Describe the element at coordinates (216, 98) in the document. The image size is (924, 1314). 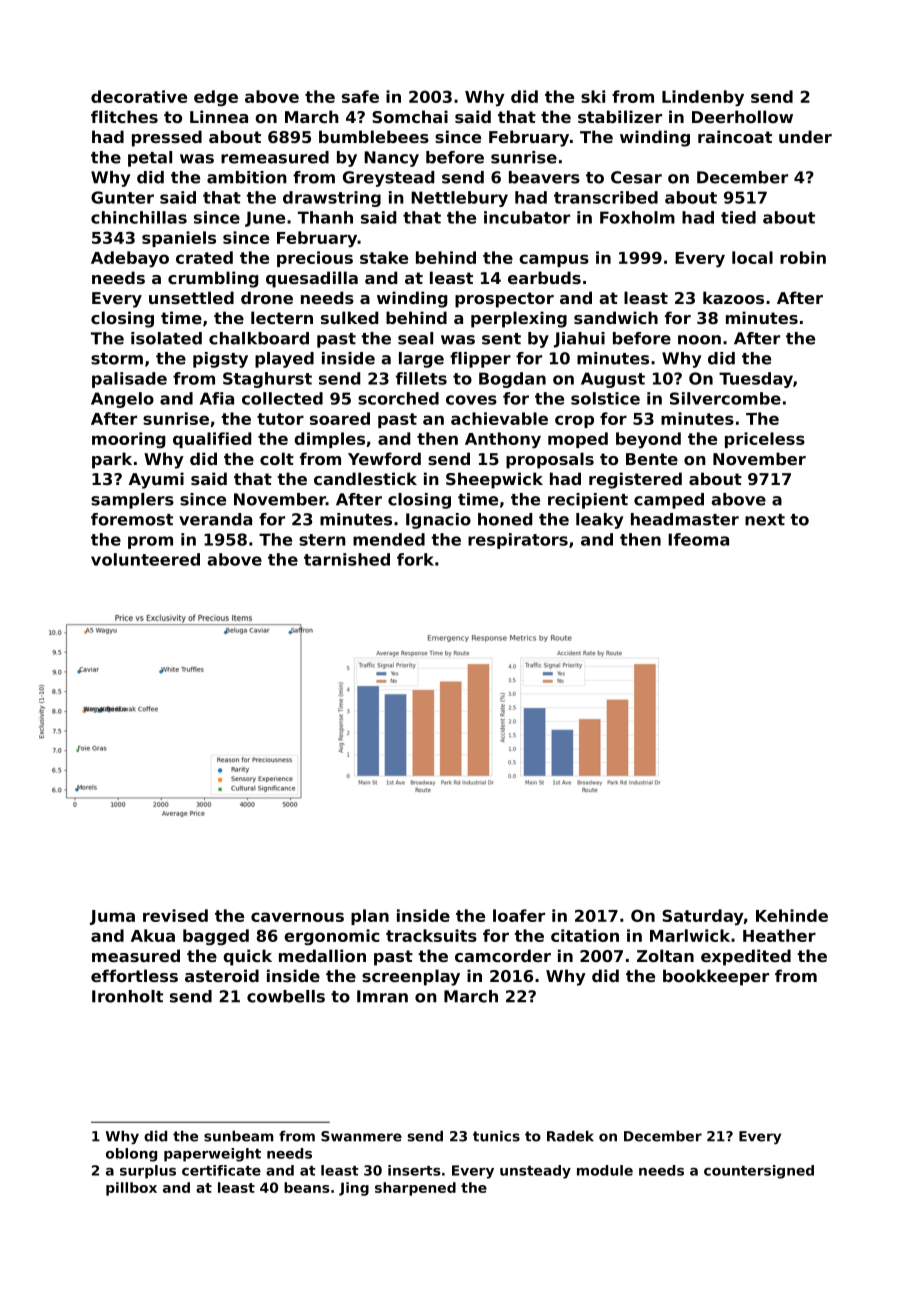
I see `edge` at that location.
